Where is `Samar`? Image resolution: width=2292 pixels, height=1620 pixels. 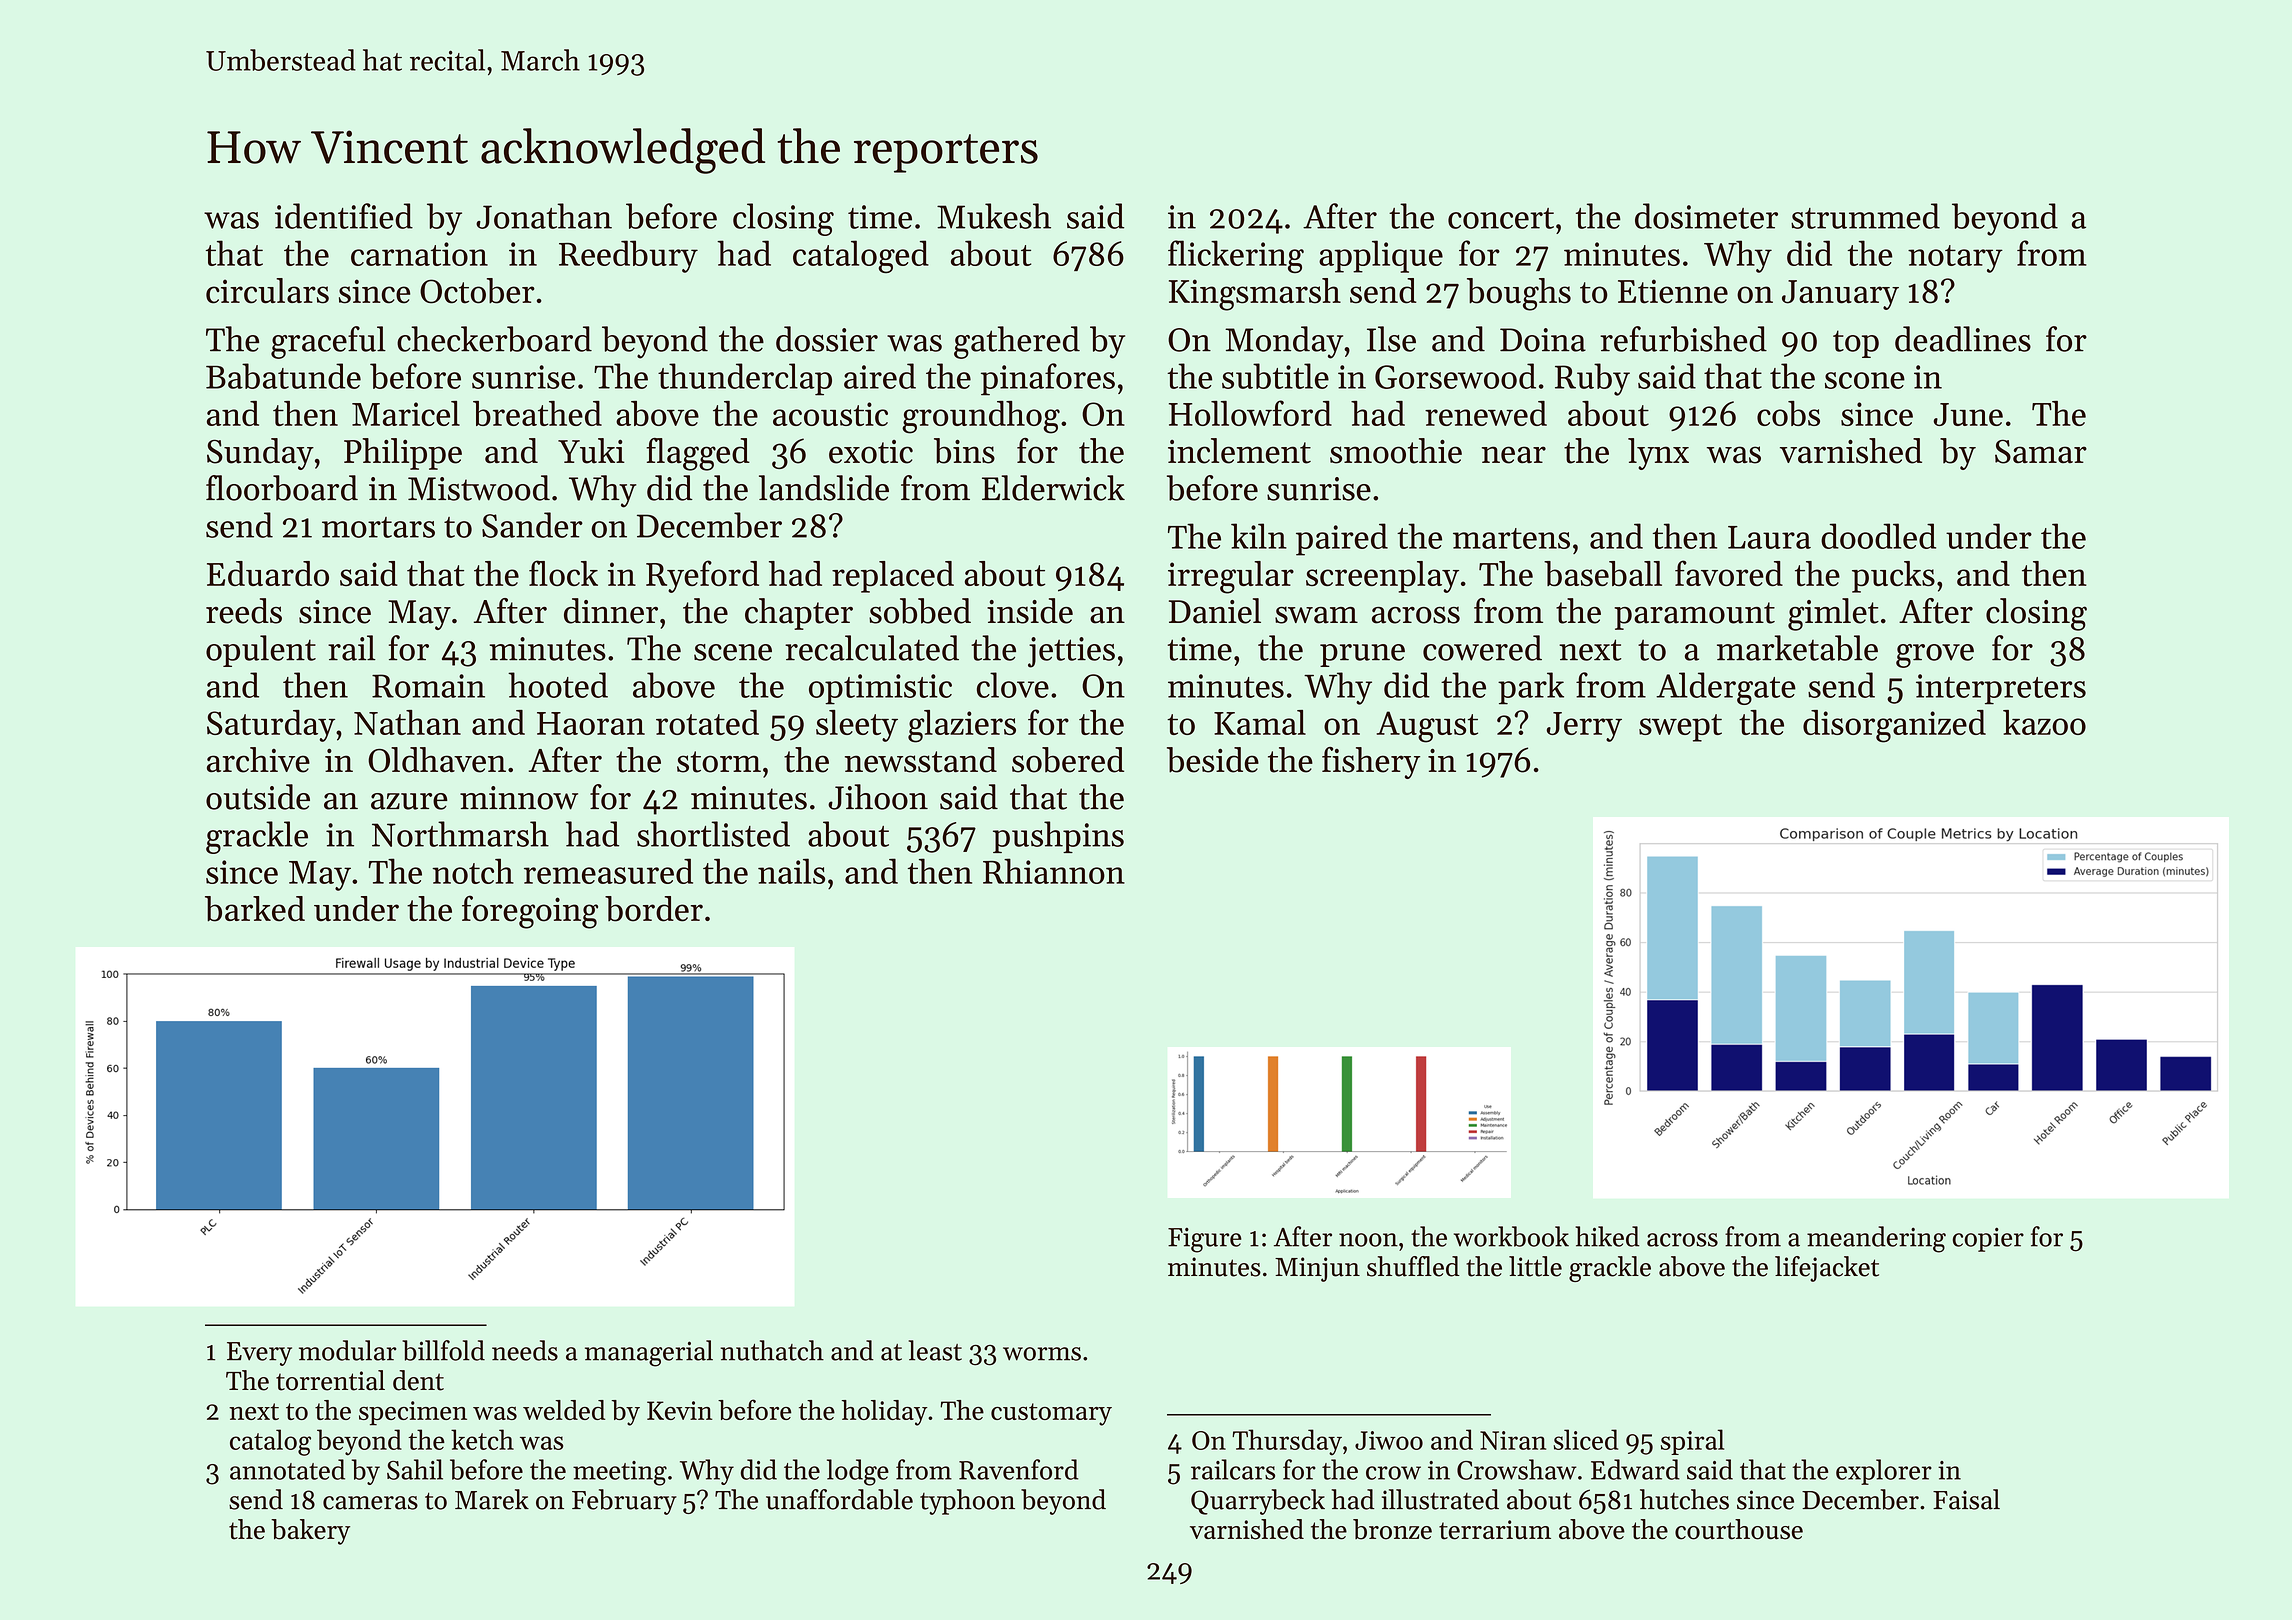
Samar is located at coordinates (2041, 451).
